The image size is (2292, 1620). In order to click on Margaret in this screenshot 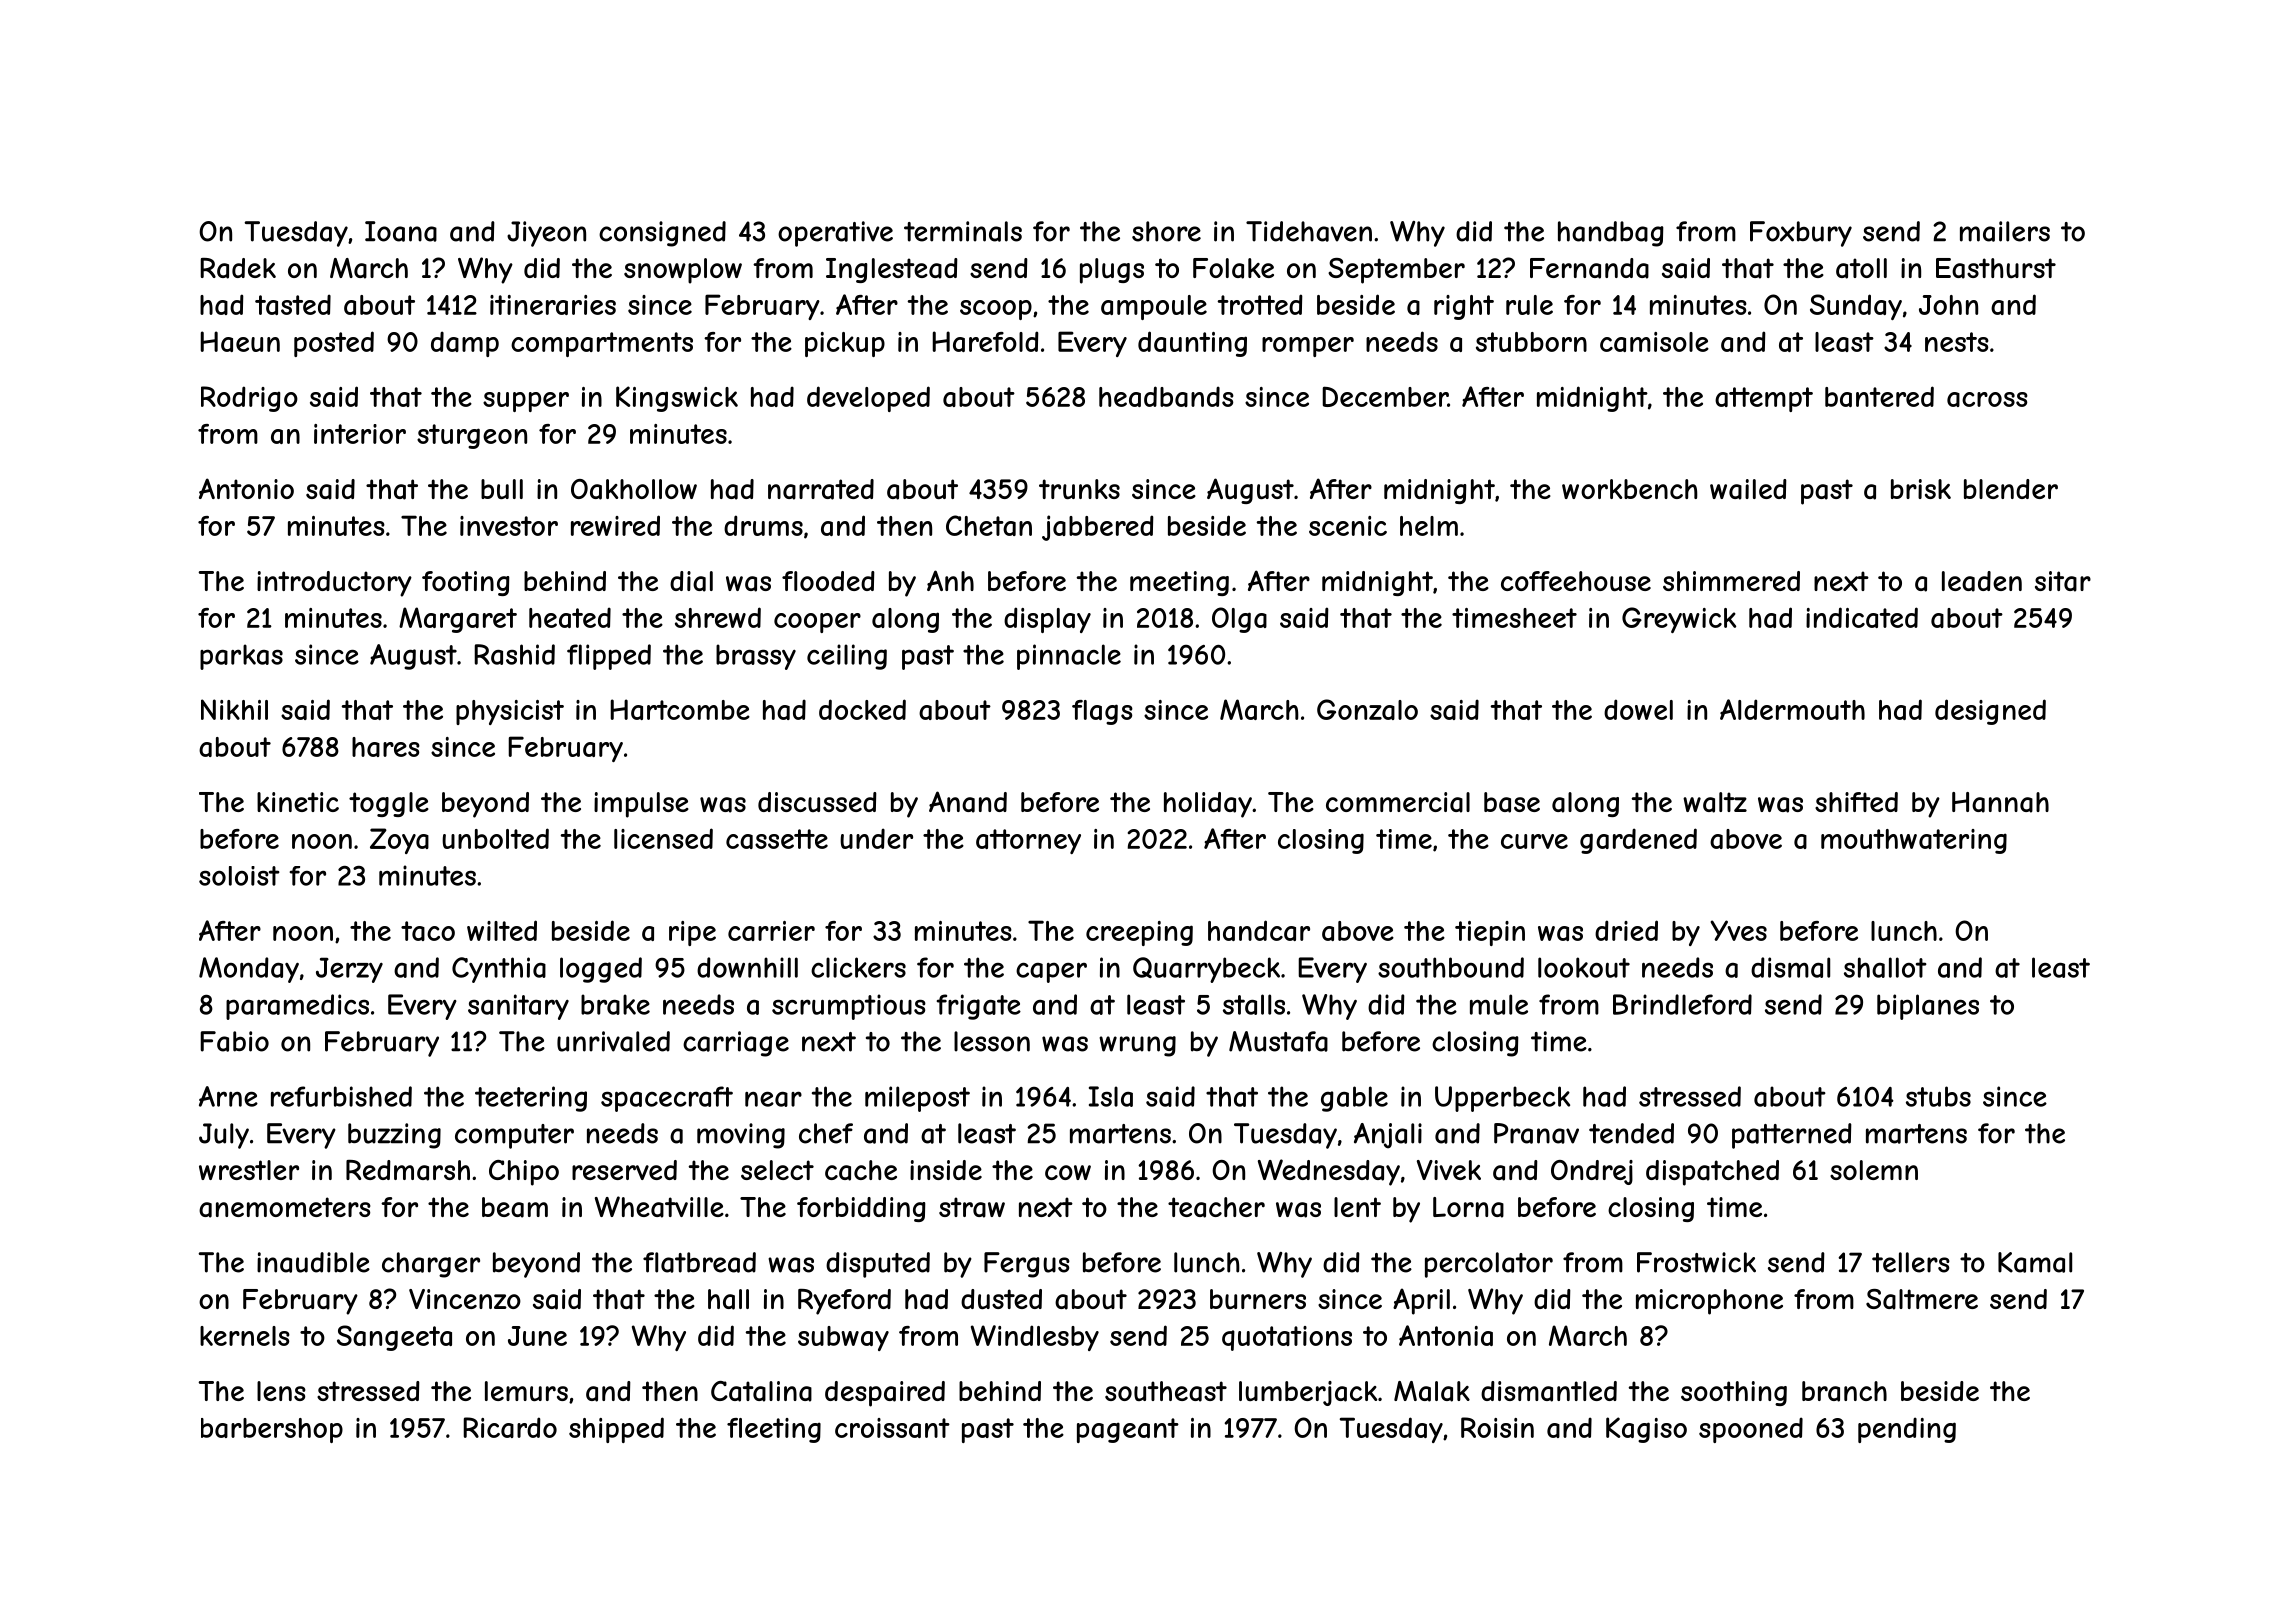, I will do `click(458, 620)`.
